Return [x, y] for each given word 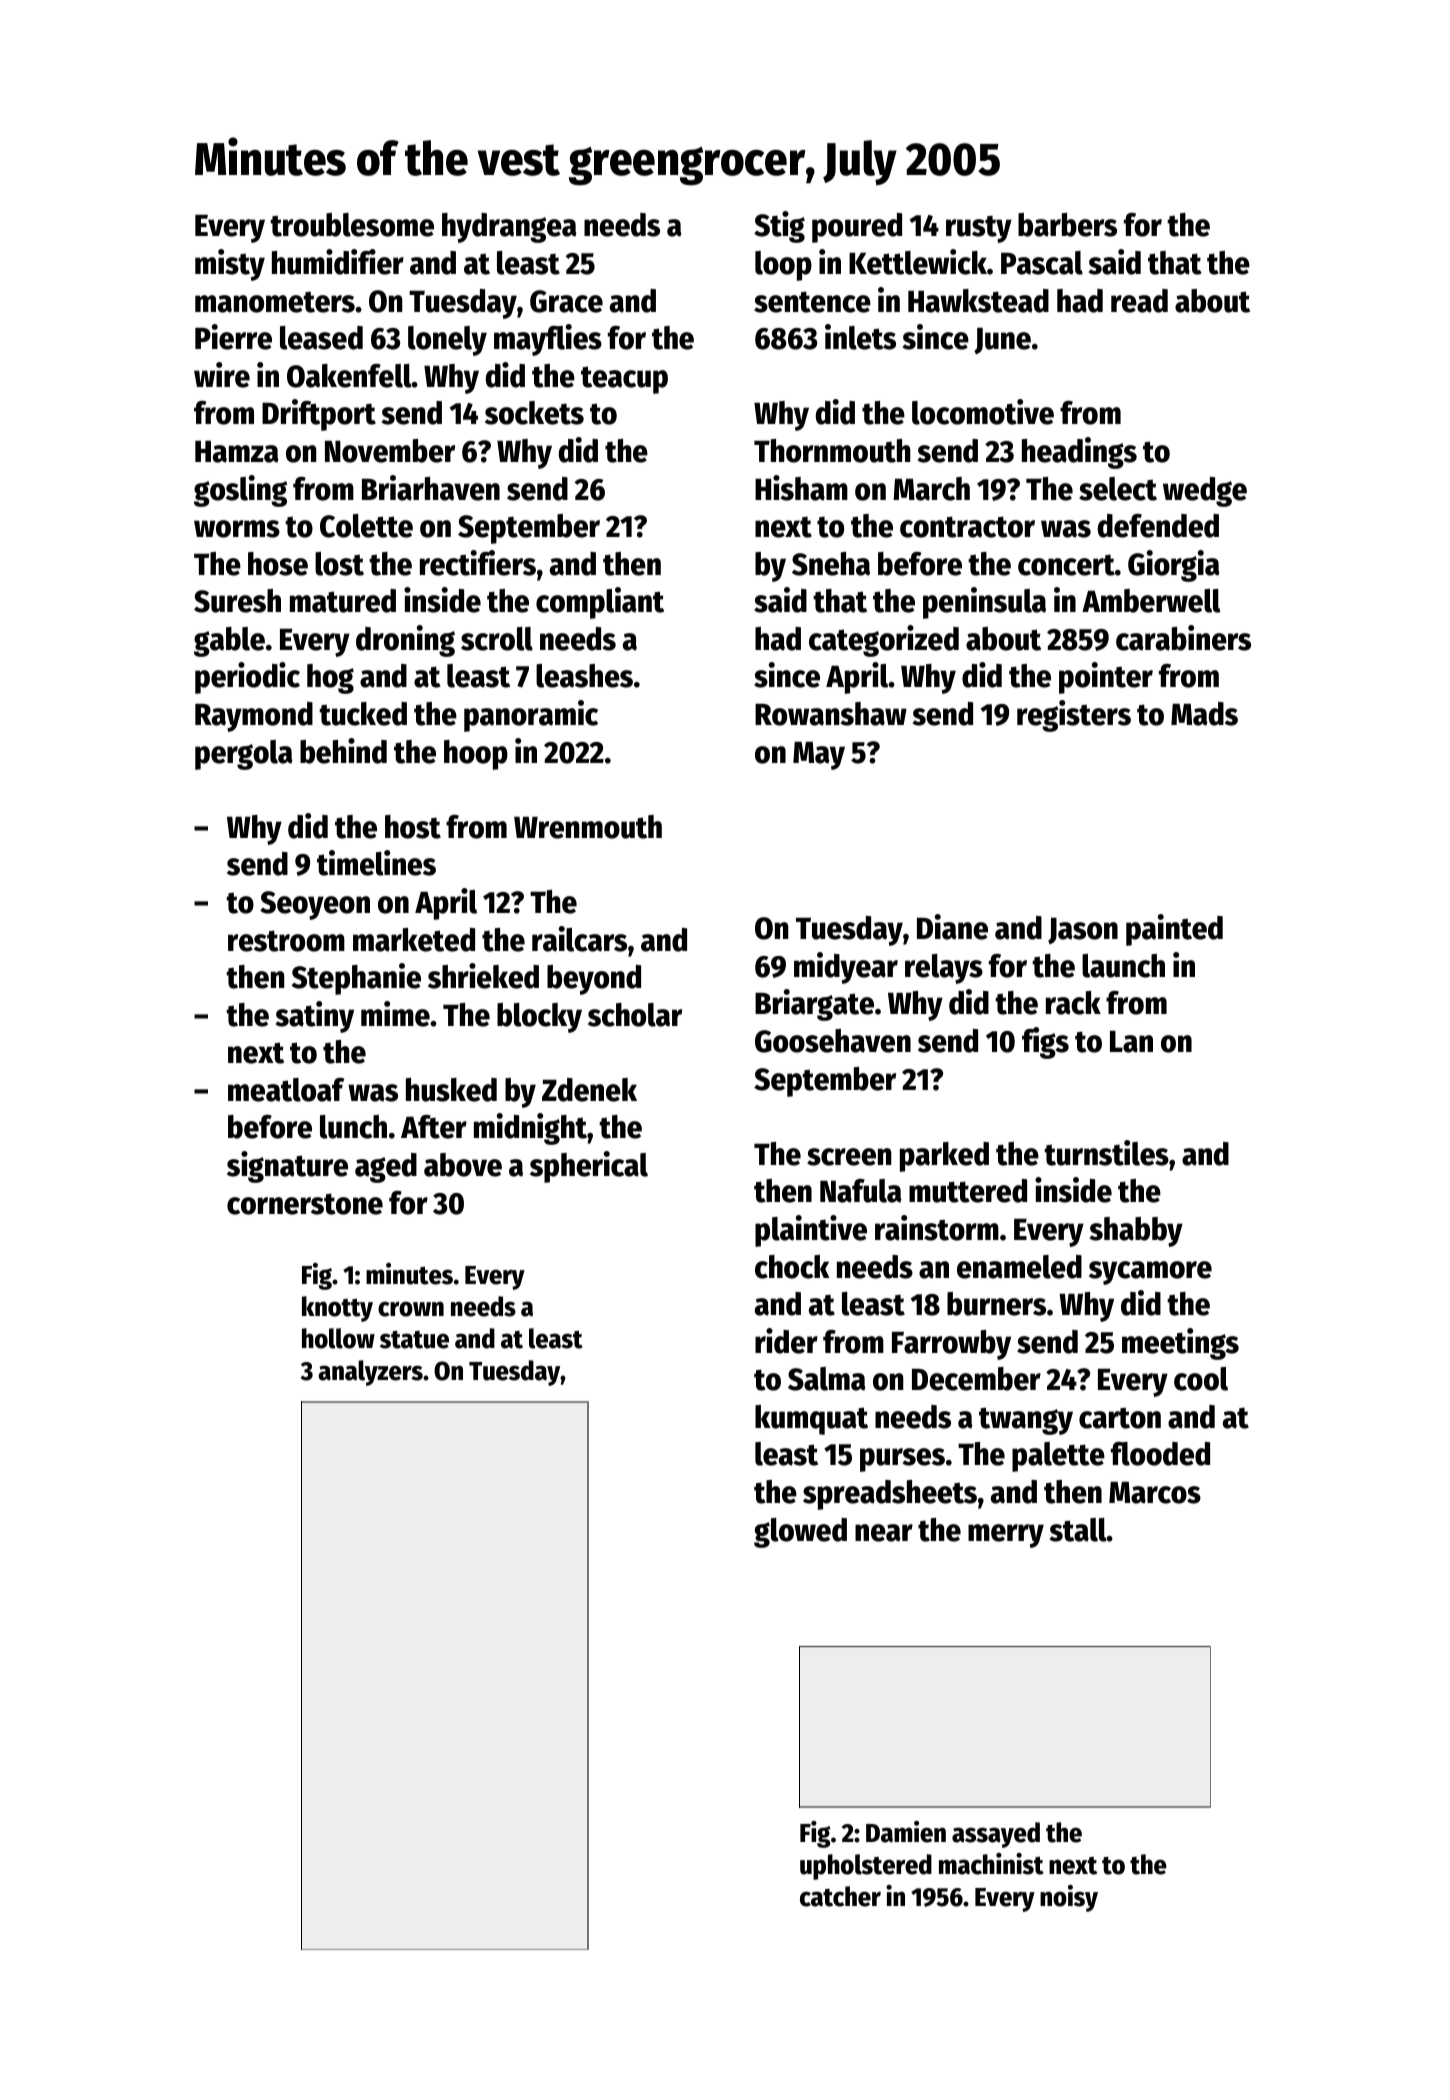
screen [849, 1157]
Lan [1131, 1042]
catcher [840, 1896]
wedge [1205, 492]
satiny [315, 1017]
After [434, 1127]
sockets [534, 413]
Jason [1083, 931]
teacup [624, 380]
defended [1158, 526]
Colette [366, 526]
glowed [800, 1533]
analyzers [370, 1373]
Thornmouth [832, 451]
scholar [635, 1015]
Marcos [1155, 1493]
